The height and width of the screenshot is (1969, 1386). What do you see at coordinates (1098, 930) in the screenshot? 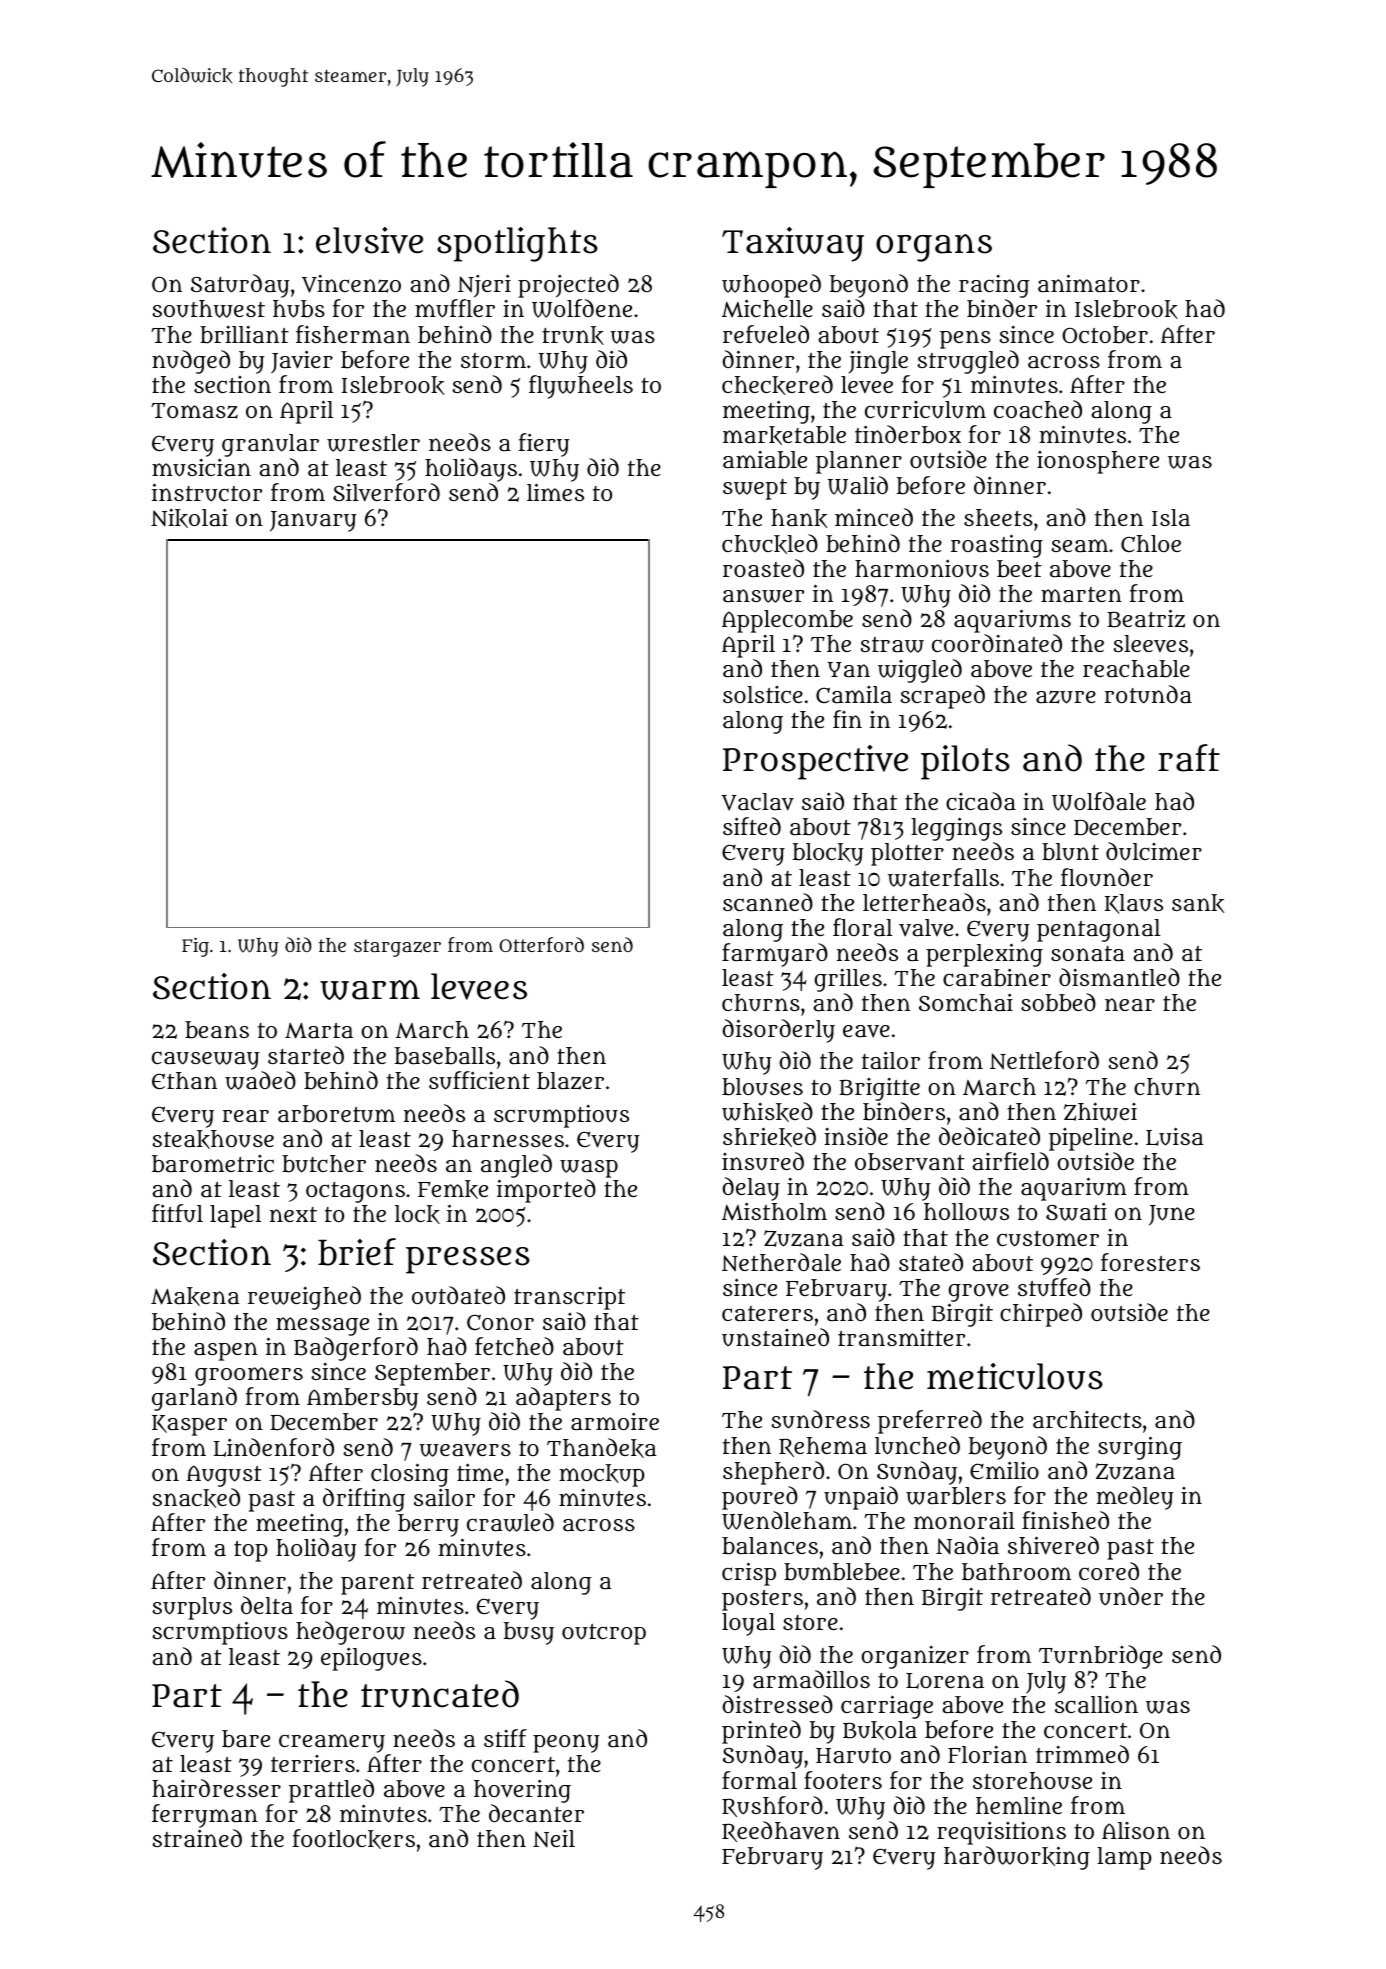
I see `pentagonal` at bounding box center [1098, 930].
